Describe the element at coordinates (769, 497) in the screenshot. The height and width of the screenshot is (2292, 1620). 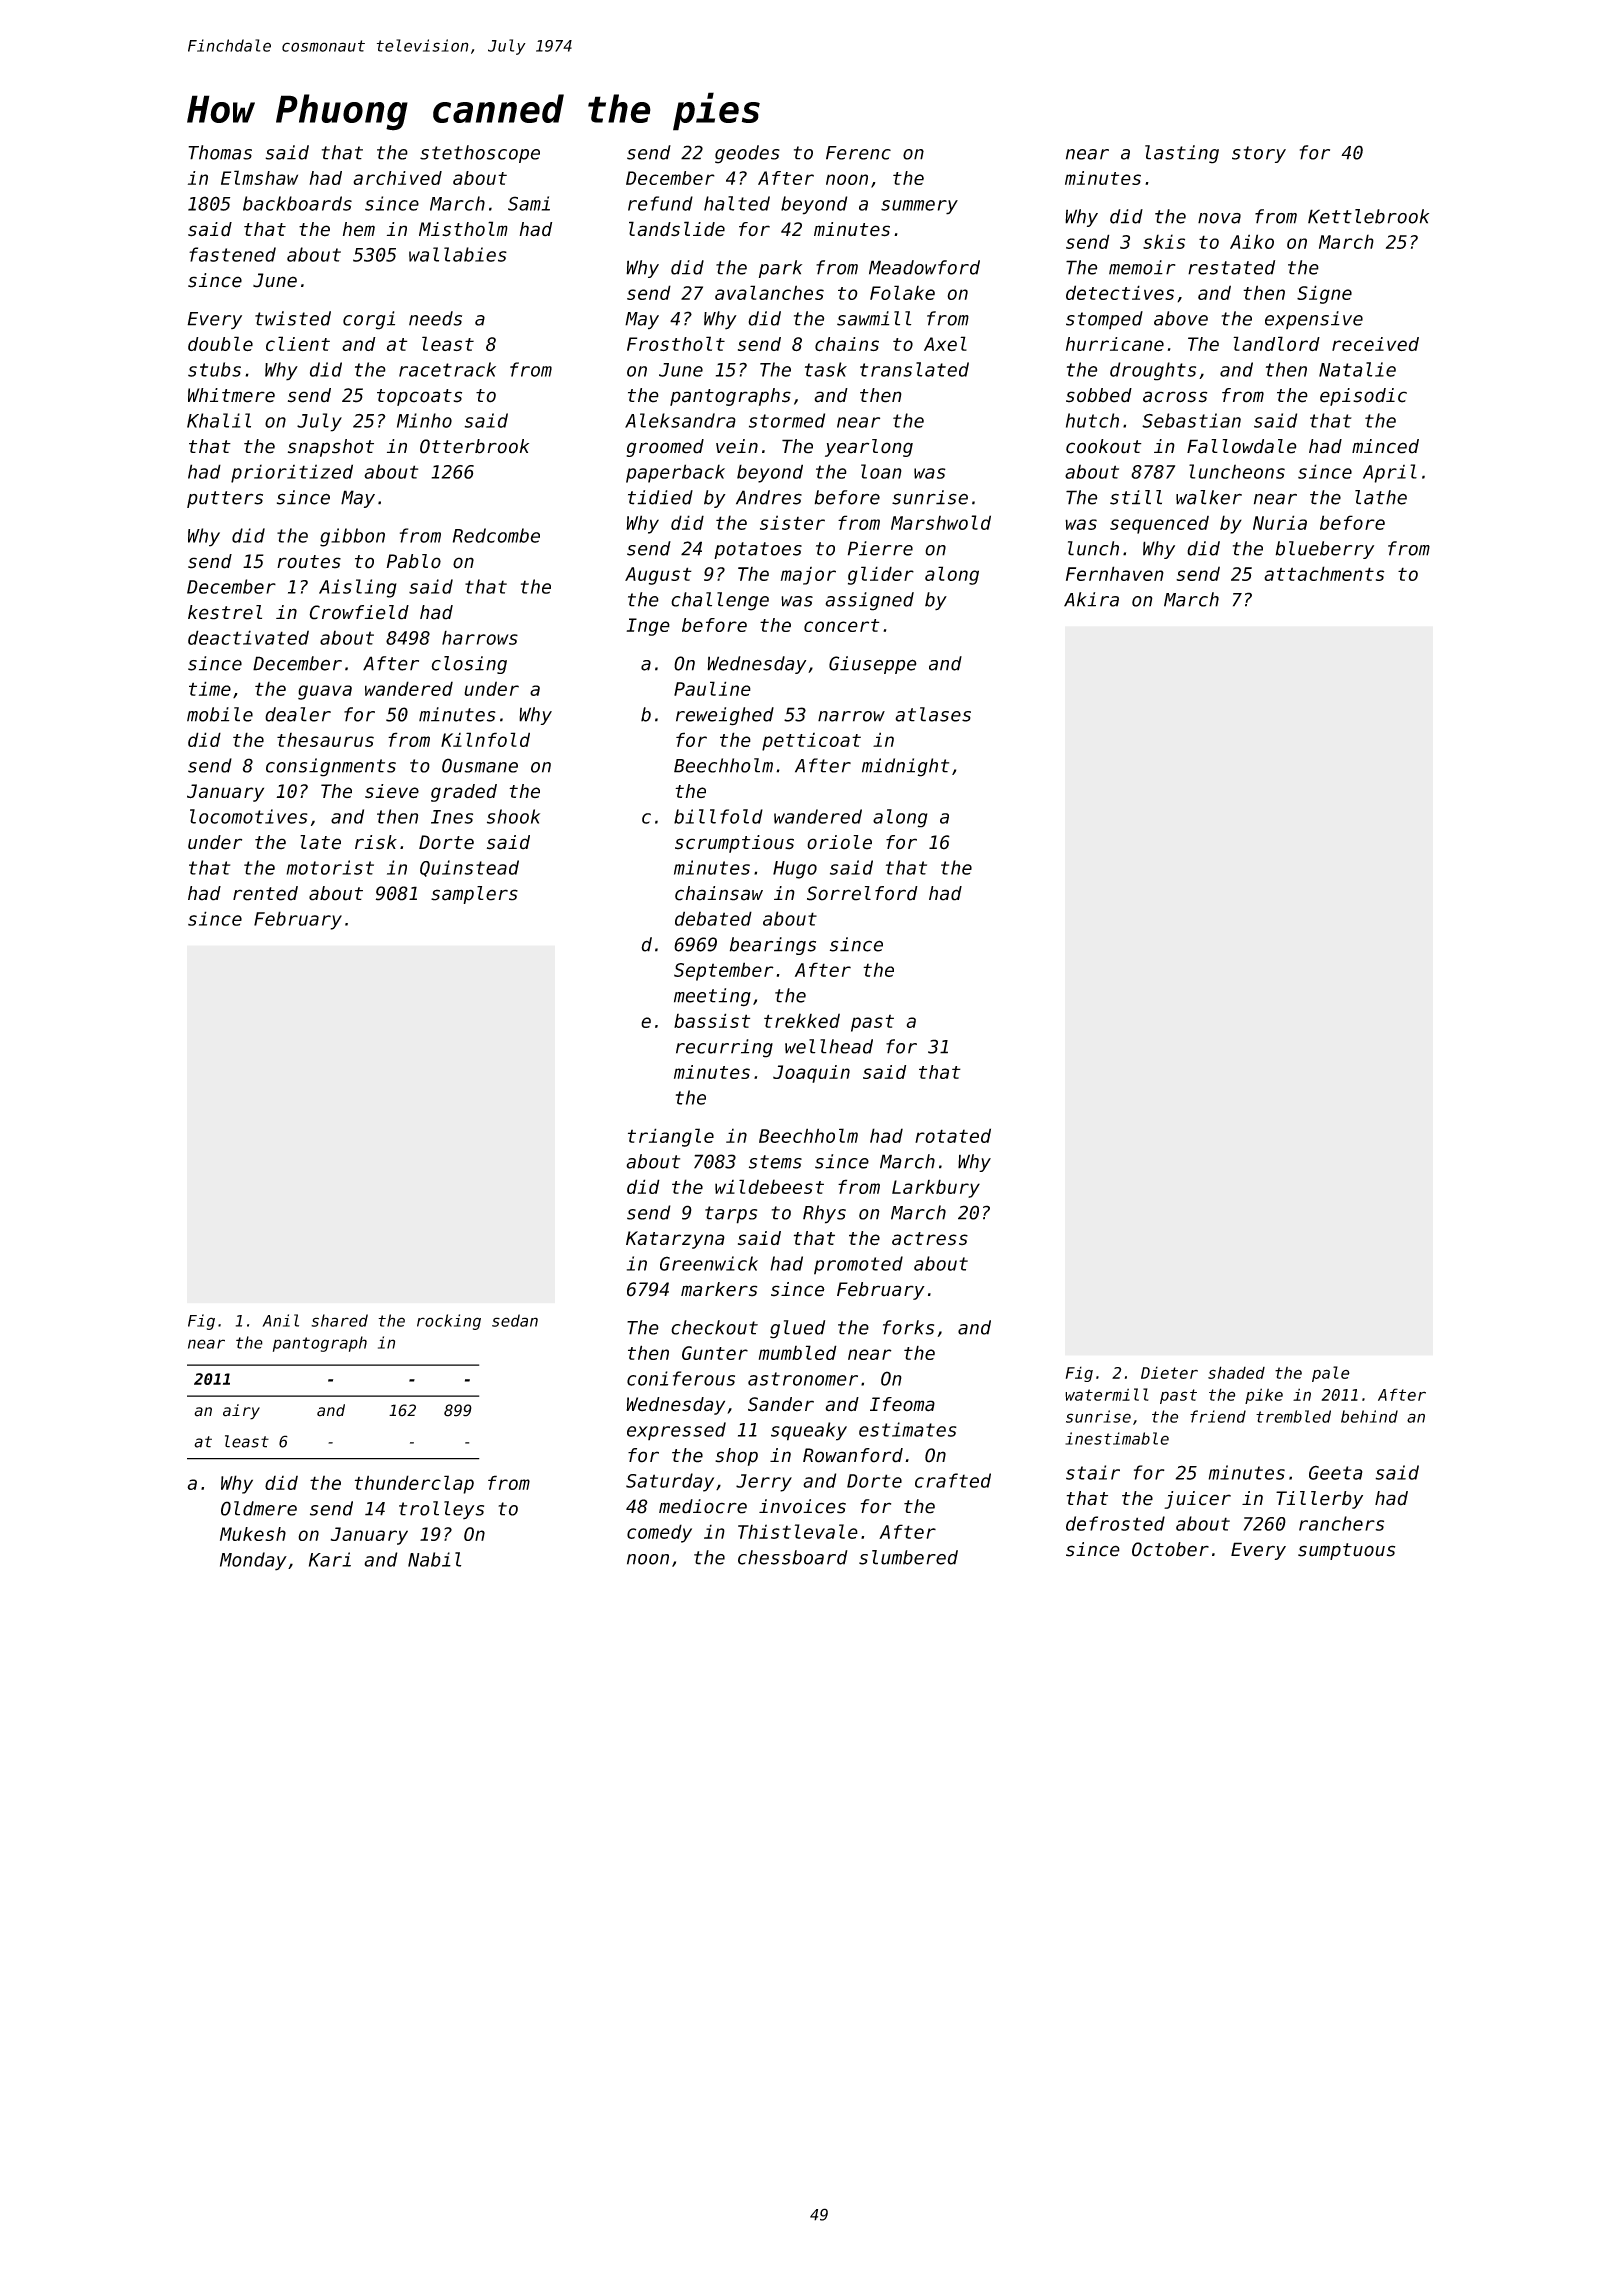
I see `Andres` at that location.
